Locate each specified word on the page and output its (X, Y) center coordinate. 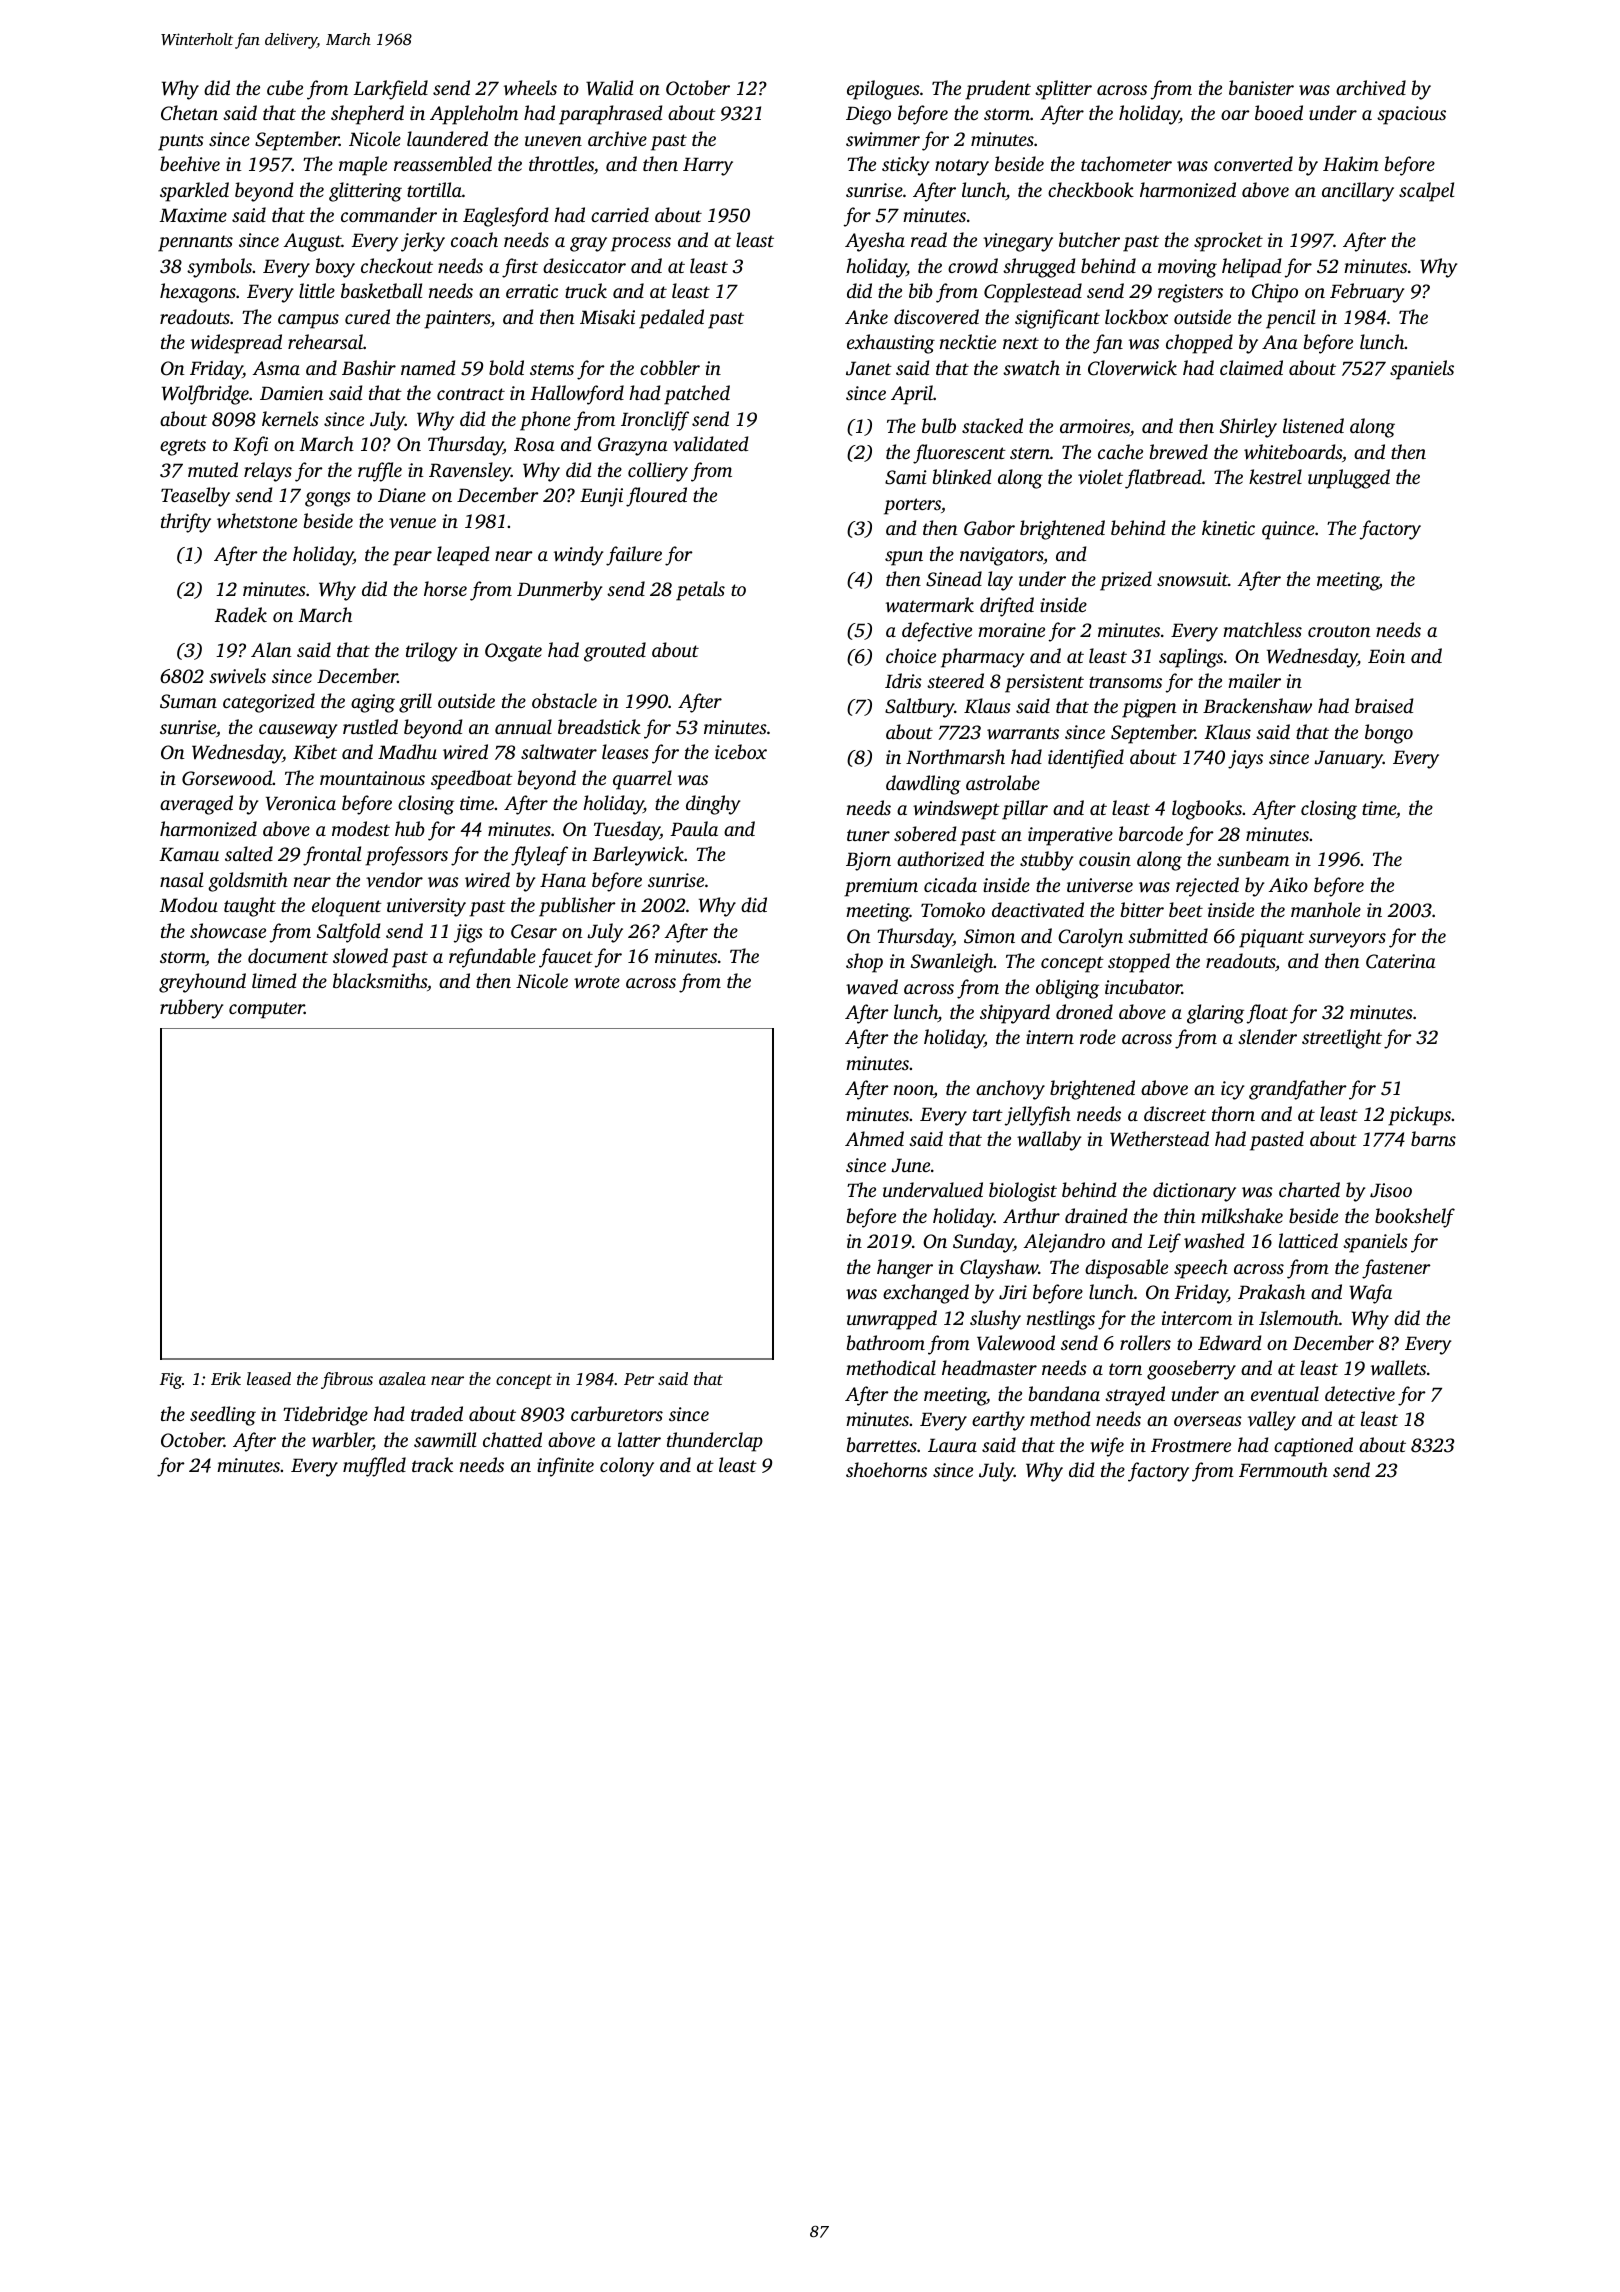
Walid (610, 88)
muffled (374, 1467)
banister (1261, 87)
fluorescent (959, 454)
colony (627, 1467)
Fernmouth (1283, 1469)
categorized (269, 703)
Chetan (189, 113)
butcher (1089, 239)
